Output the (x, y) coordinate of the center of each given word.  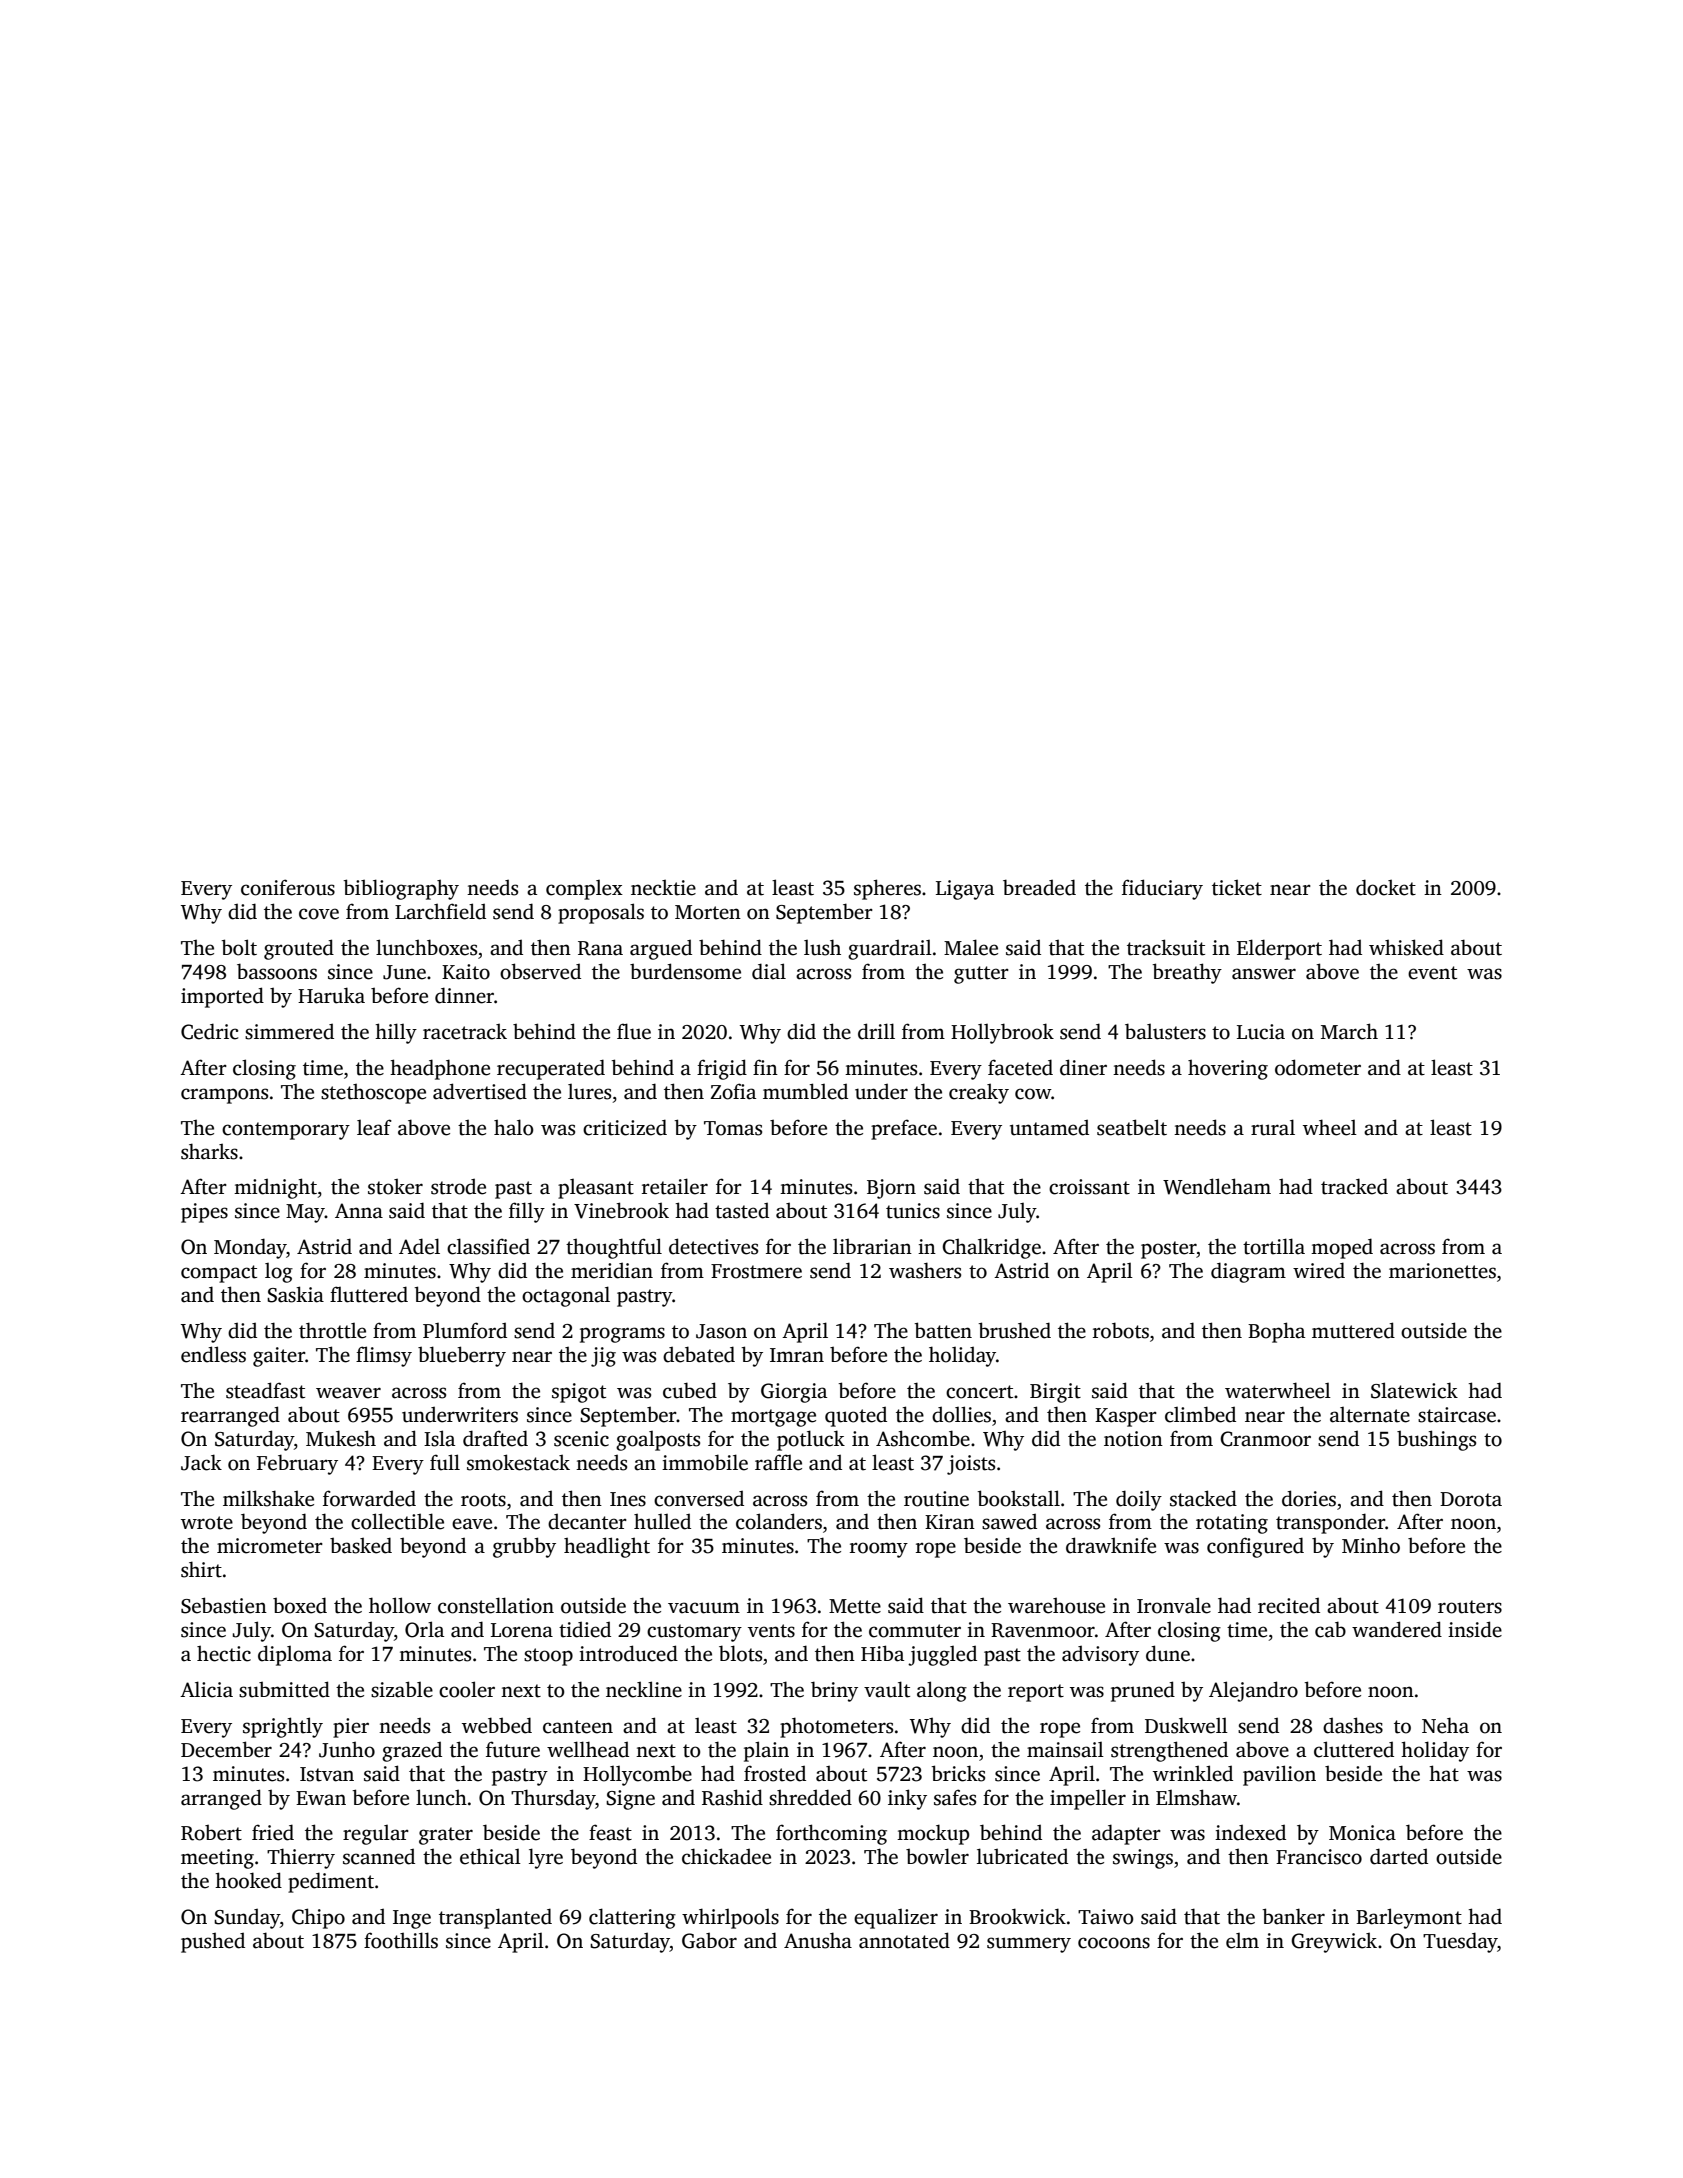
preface (904, 1129)
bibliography (401, 889)
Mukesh (341, 1438)
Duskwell (1186, 1725)
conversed (699, 1498)
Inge (412, 1919)
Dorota (1471, 1499)
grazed (412, 1751)
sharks (209, 1151)
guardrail (890, 949)
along (942, 1691)
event (1432, 973)
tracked (1354, 1186)
